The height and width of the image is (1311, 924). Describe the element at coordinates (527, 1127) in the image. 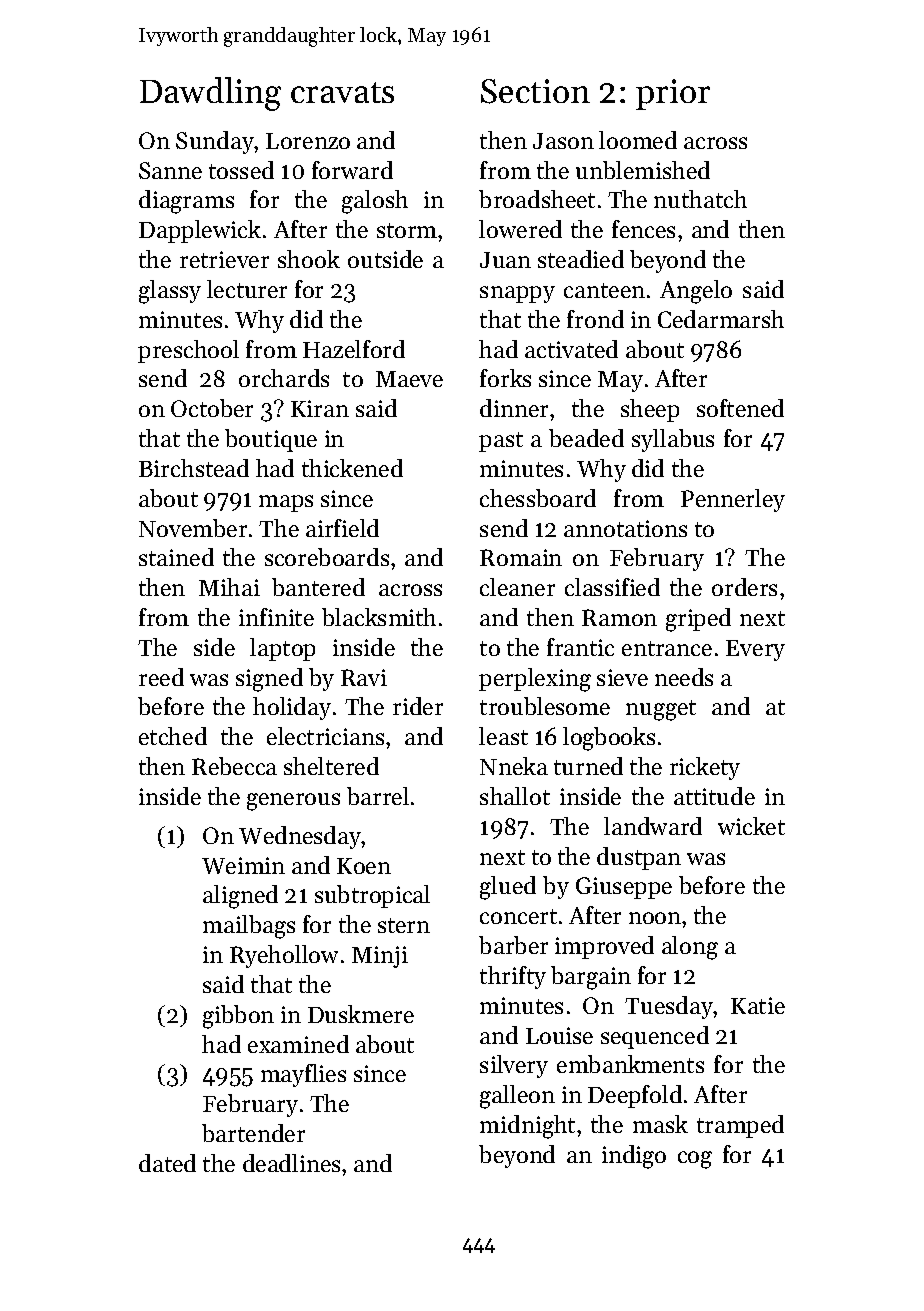

I see `midnight` at that location.
